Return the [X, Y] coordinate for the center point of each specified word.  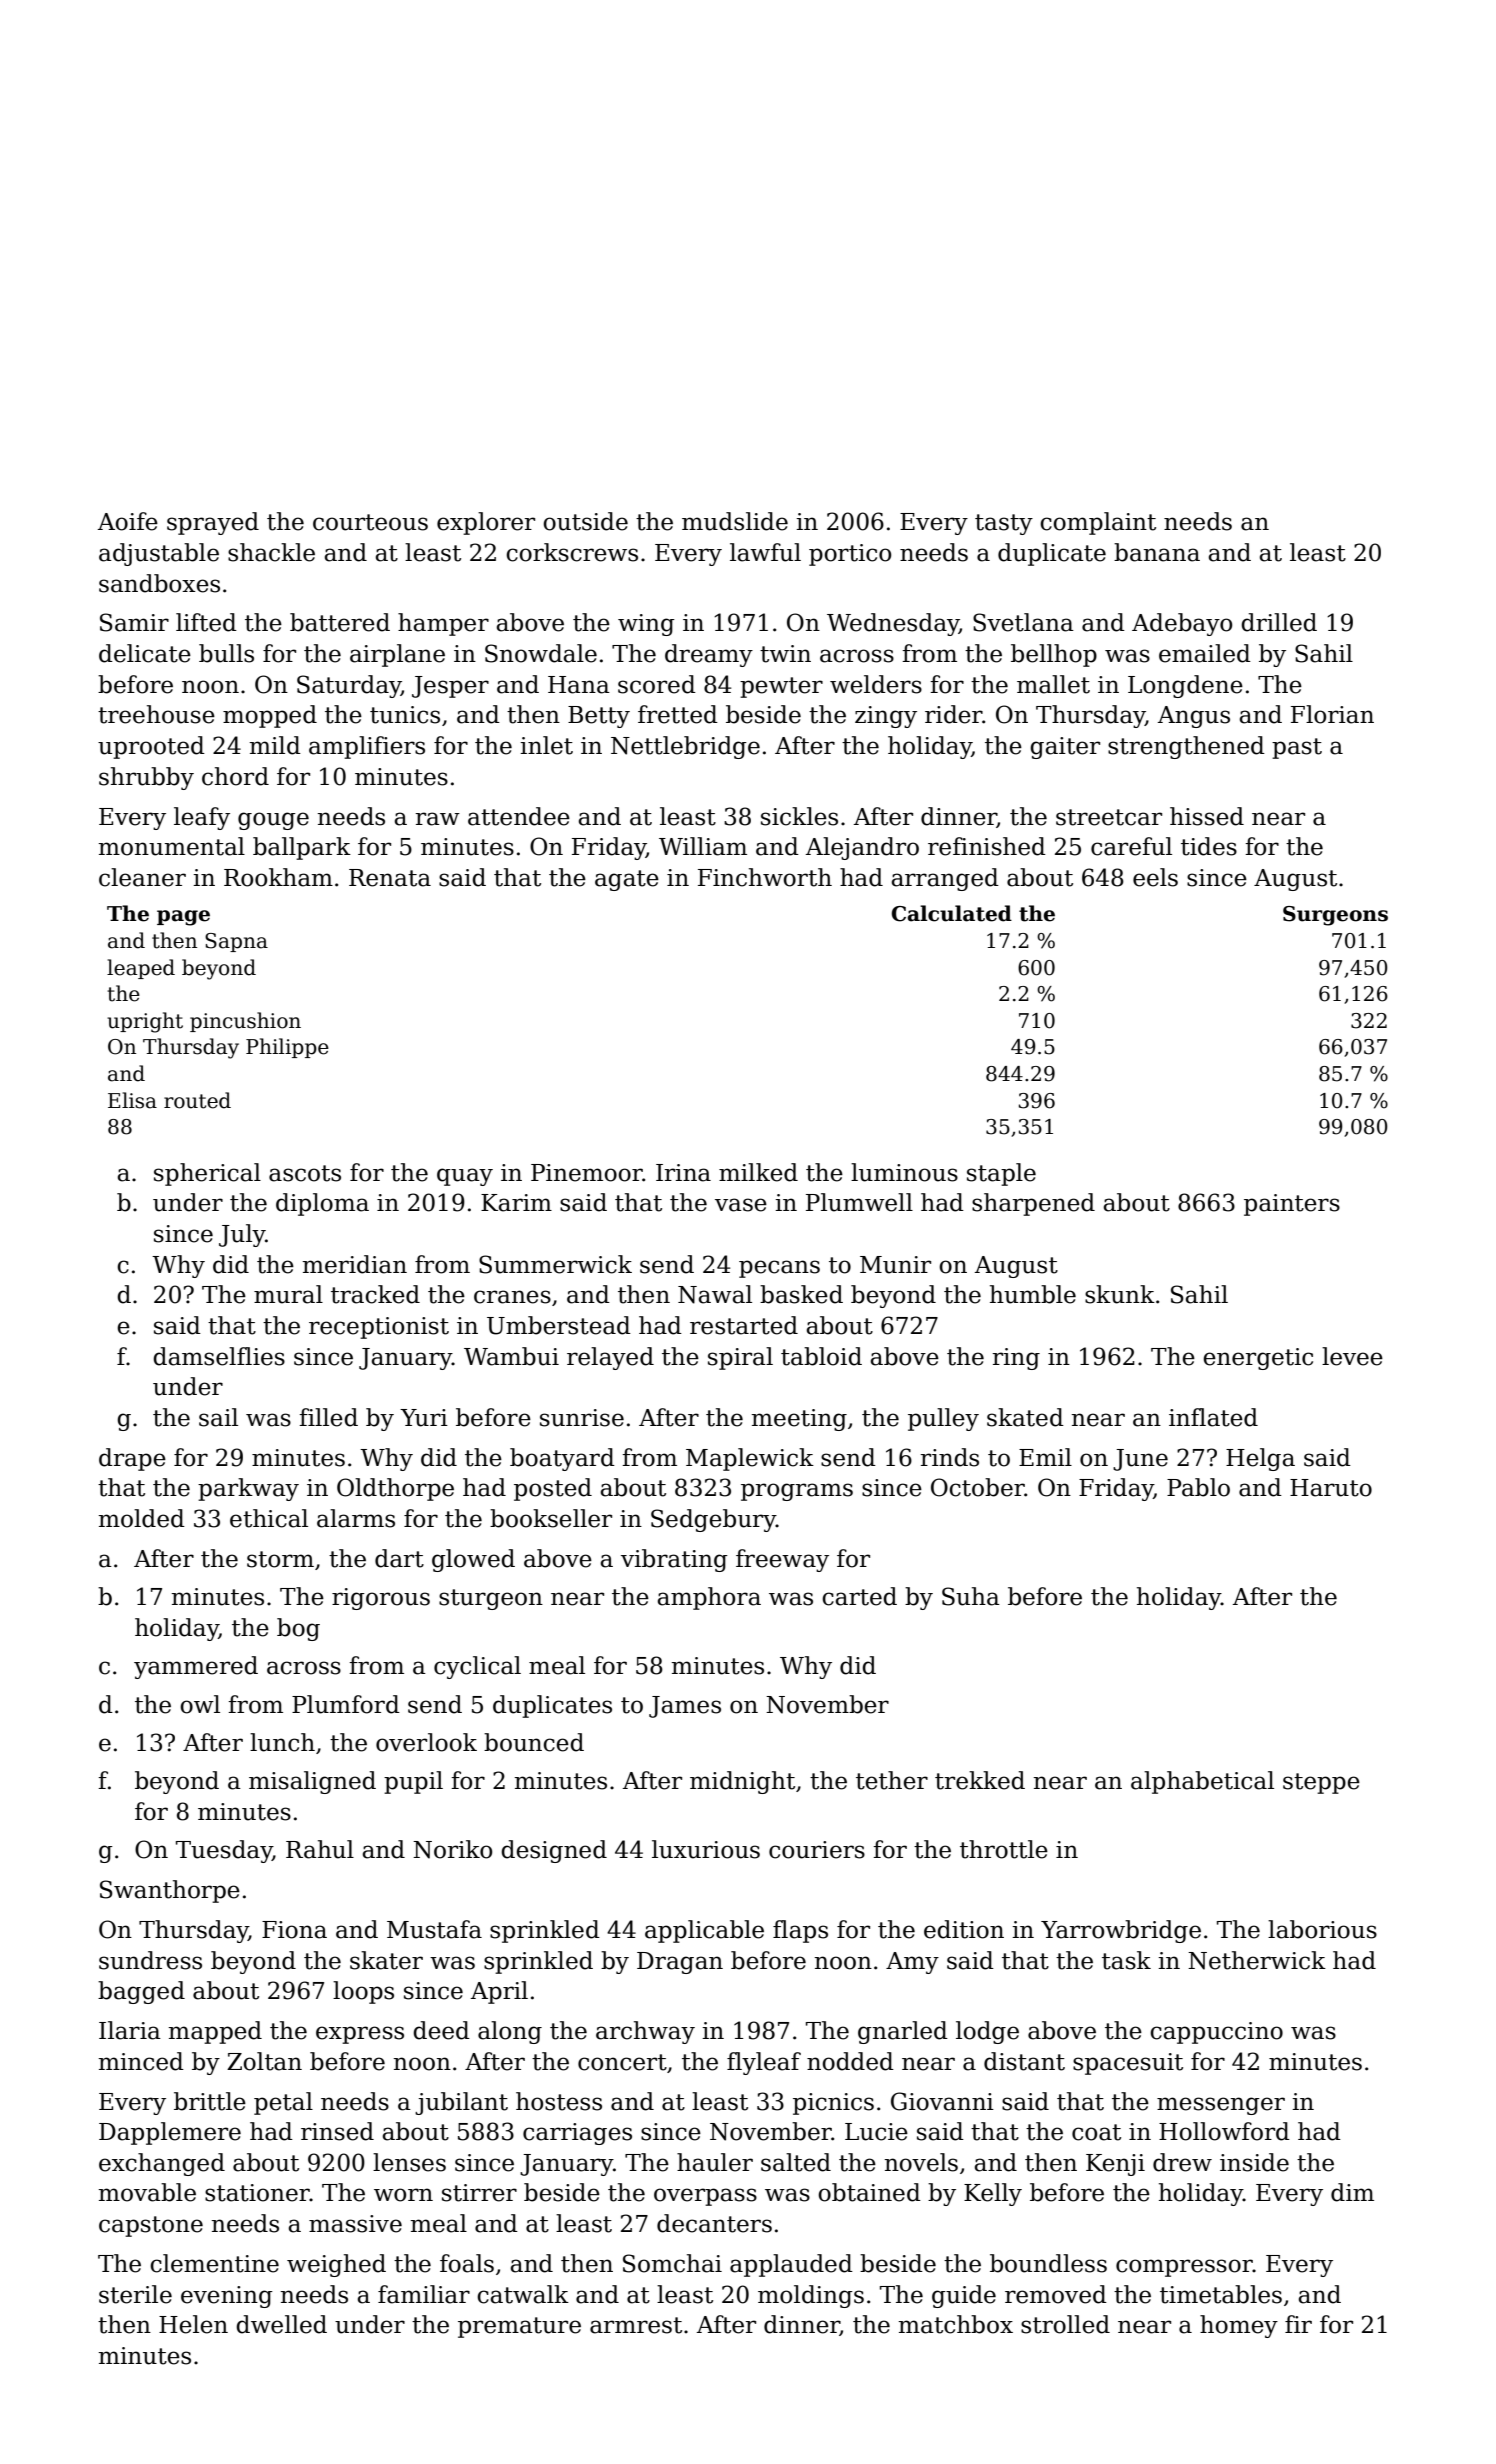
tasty [1004, 524]
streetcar [1109, 817]
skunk [1120, 1294]
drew [1182, 2162]
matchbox [956, 2324]
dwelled [281, 2324]
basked [801, 1294]
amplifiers [367, 747]
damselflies [219, 1356]
